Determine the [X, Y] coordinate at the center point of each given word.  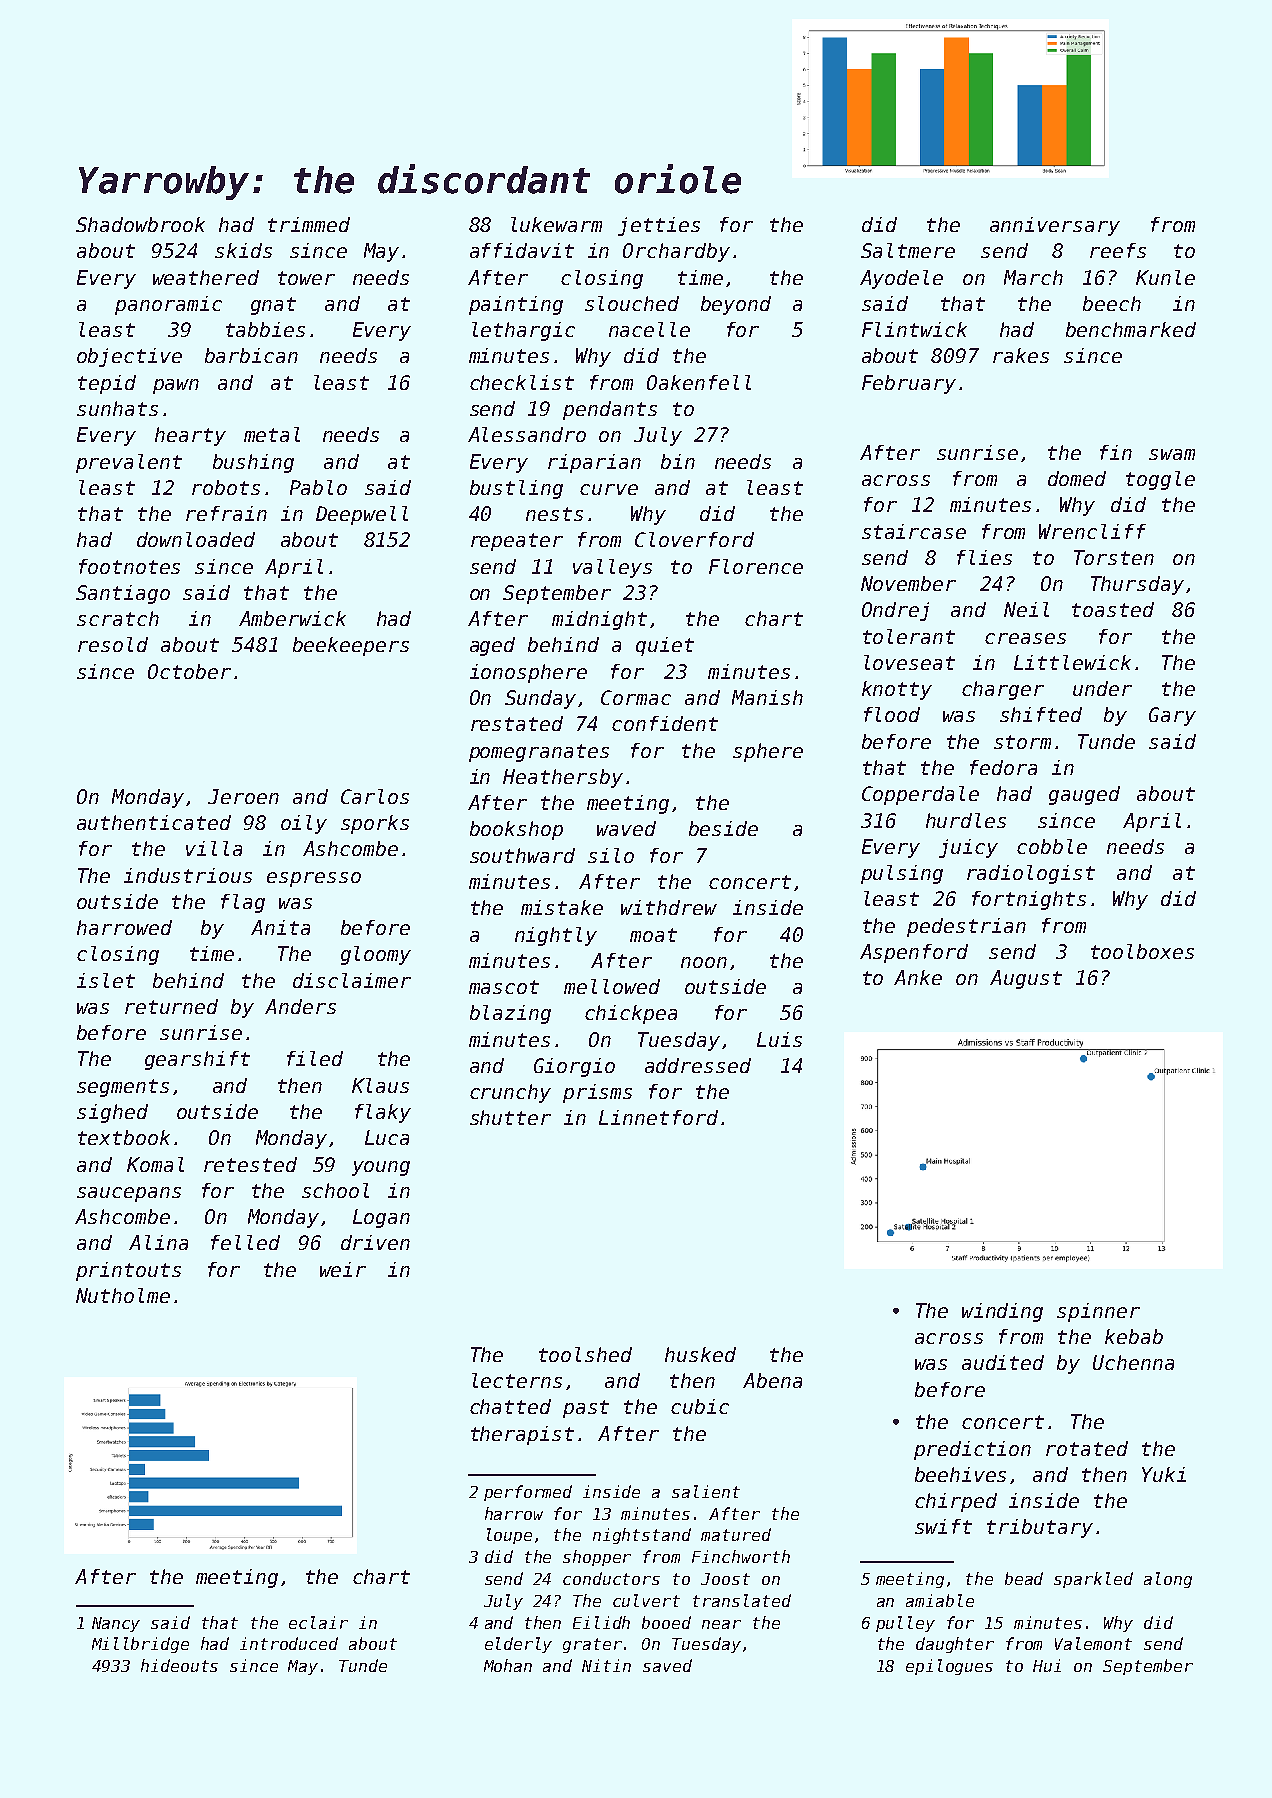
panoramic [168, 305]
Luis [779, 1039]
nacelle [649, 329]
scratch [118, 618]
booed [666, 1622]
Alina [158, 1242]
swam [1172, 454]
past [586, 1409]
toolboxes [1142, 951]
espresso [314, 879]
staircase [914, 531]
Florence [756, 566]
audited [1003, 1362]
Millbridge [140, 1645]
